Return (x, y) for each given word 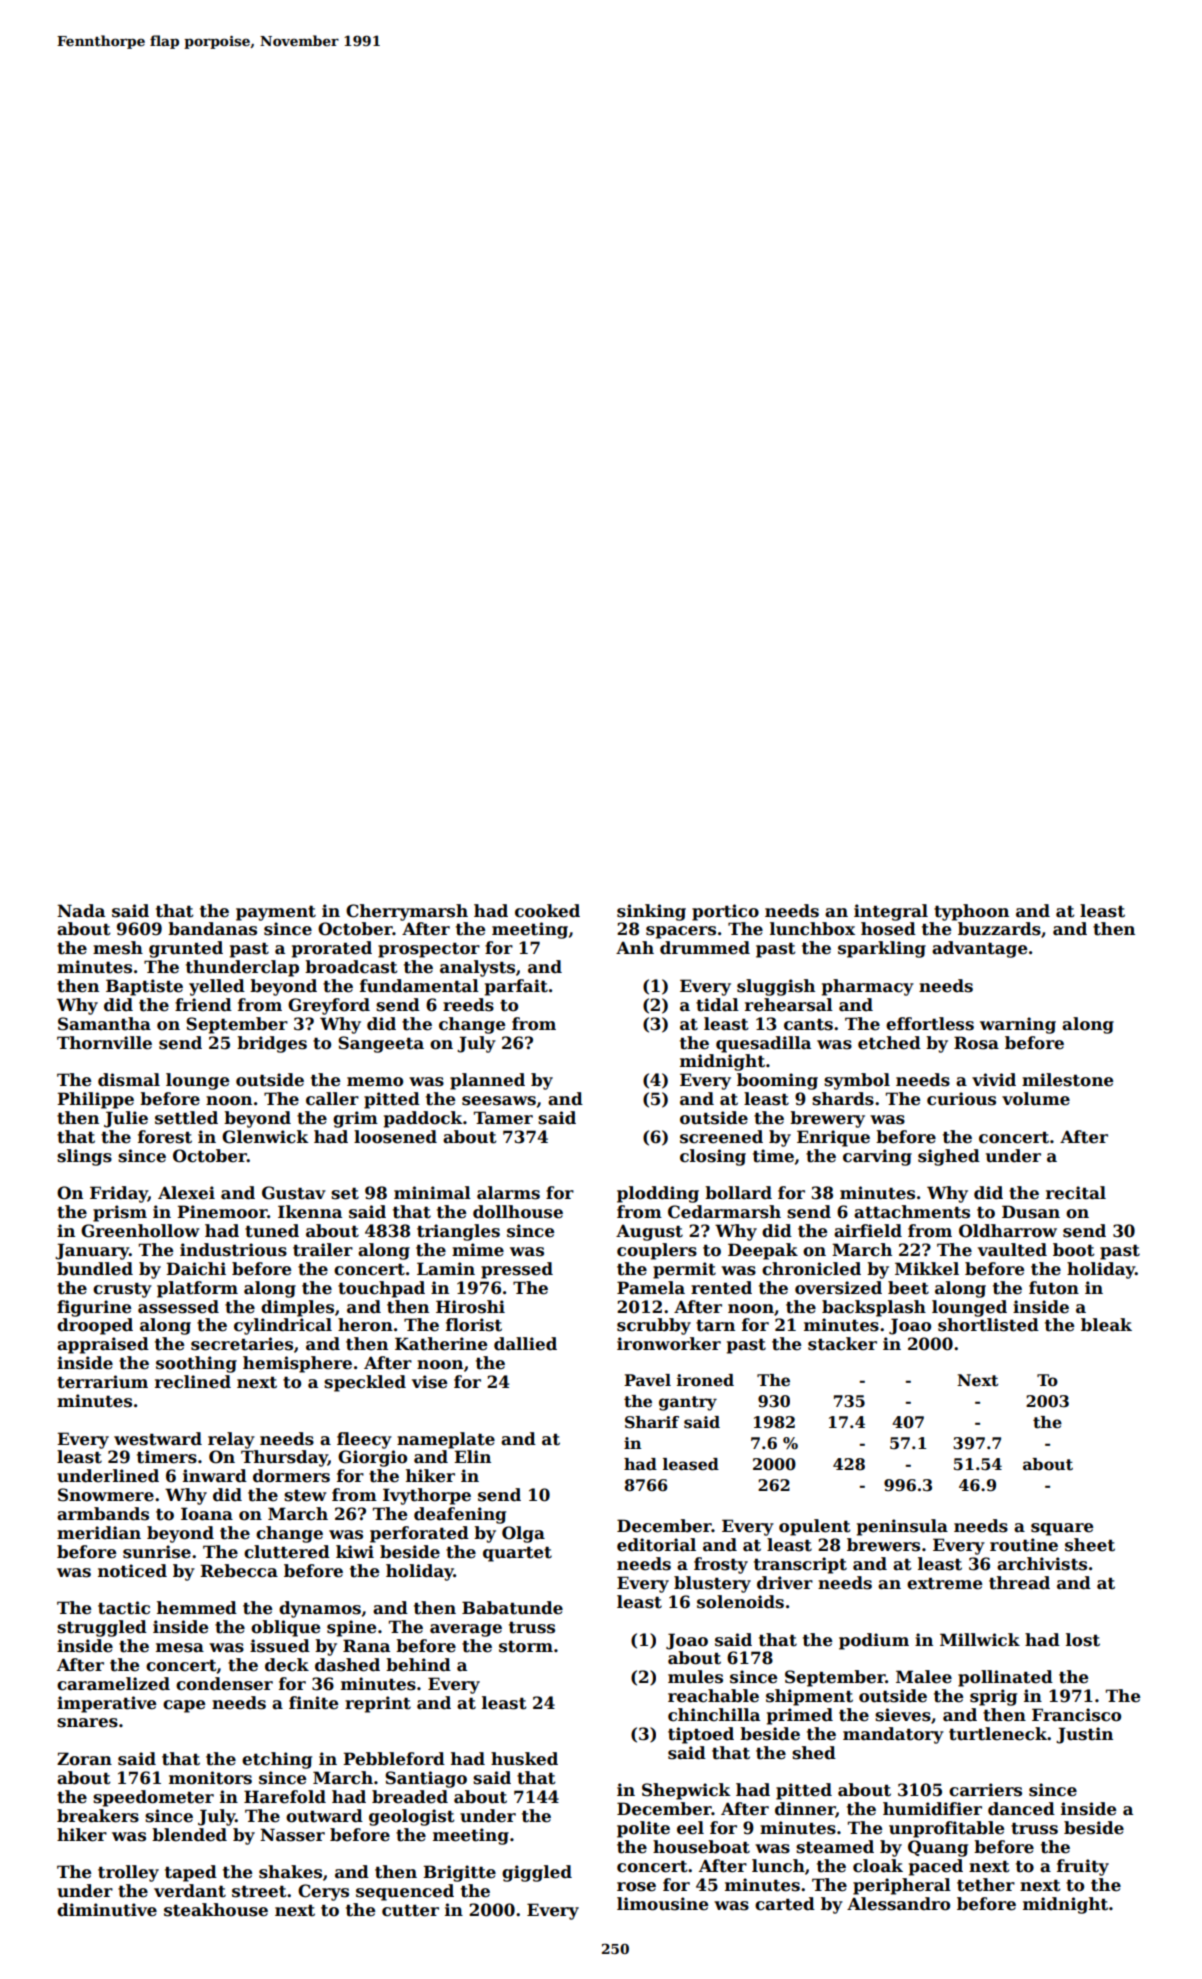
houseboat (701, 1847)
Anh (635, 947)
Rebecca (239, 1571)
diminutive (107, 1910)
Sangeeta (381, 1044)
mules (695, 1677)
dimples (297, 1308)
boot (1074, 1250)
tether (986, 1885)
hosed (888, 929)
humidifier (932, 1809)
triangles (458, 1232)
